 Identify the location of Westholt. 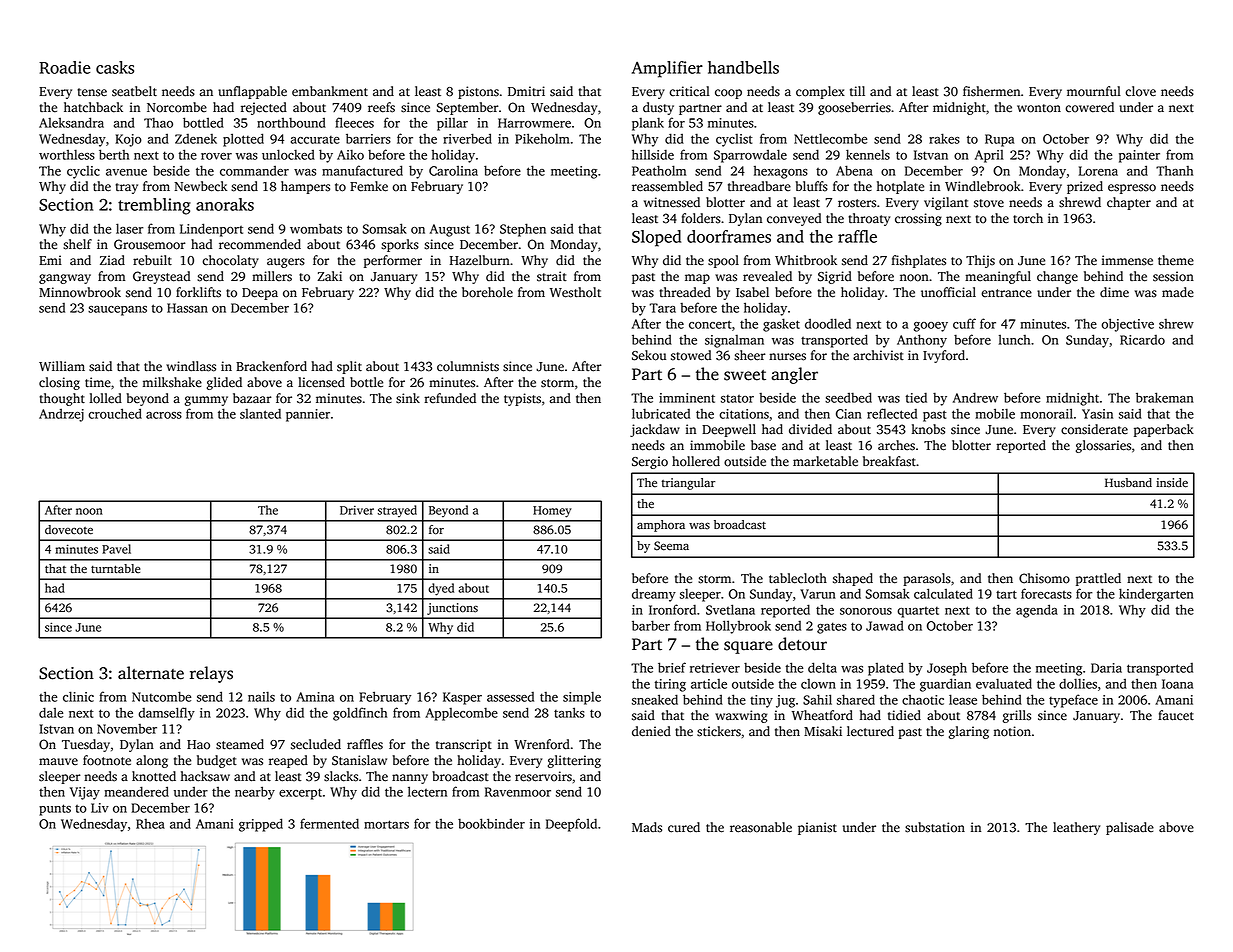
(575, 292).
